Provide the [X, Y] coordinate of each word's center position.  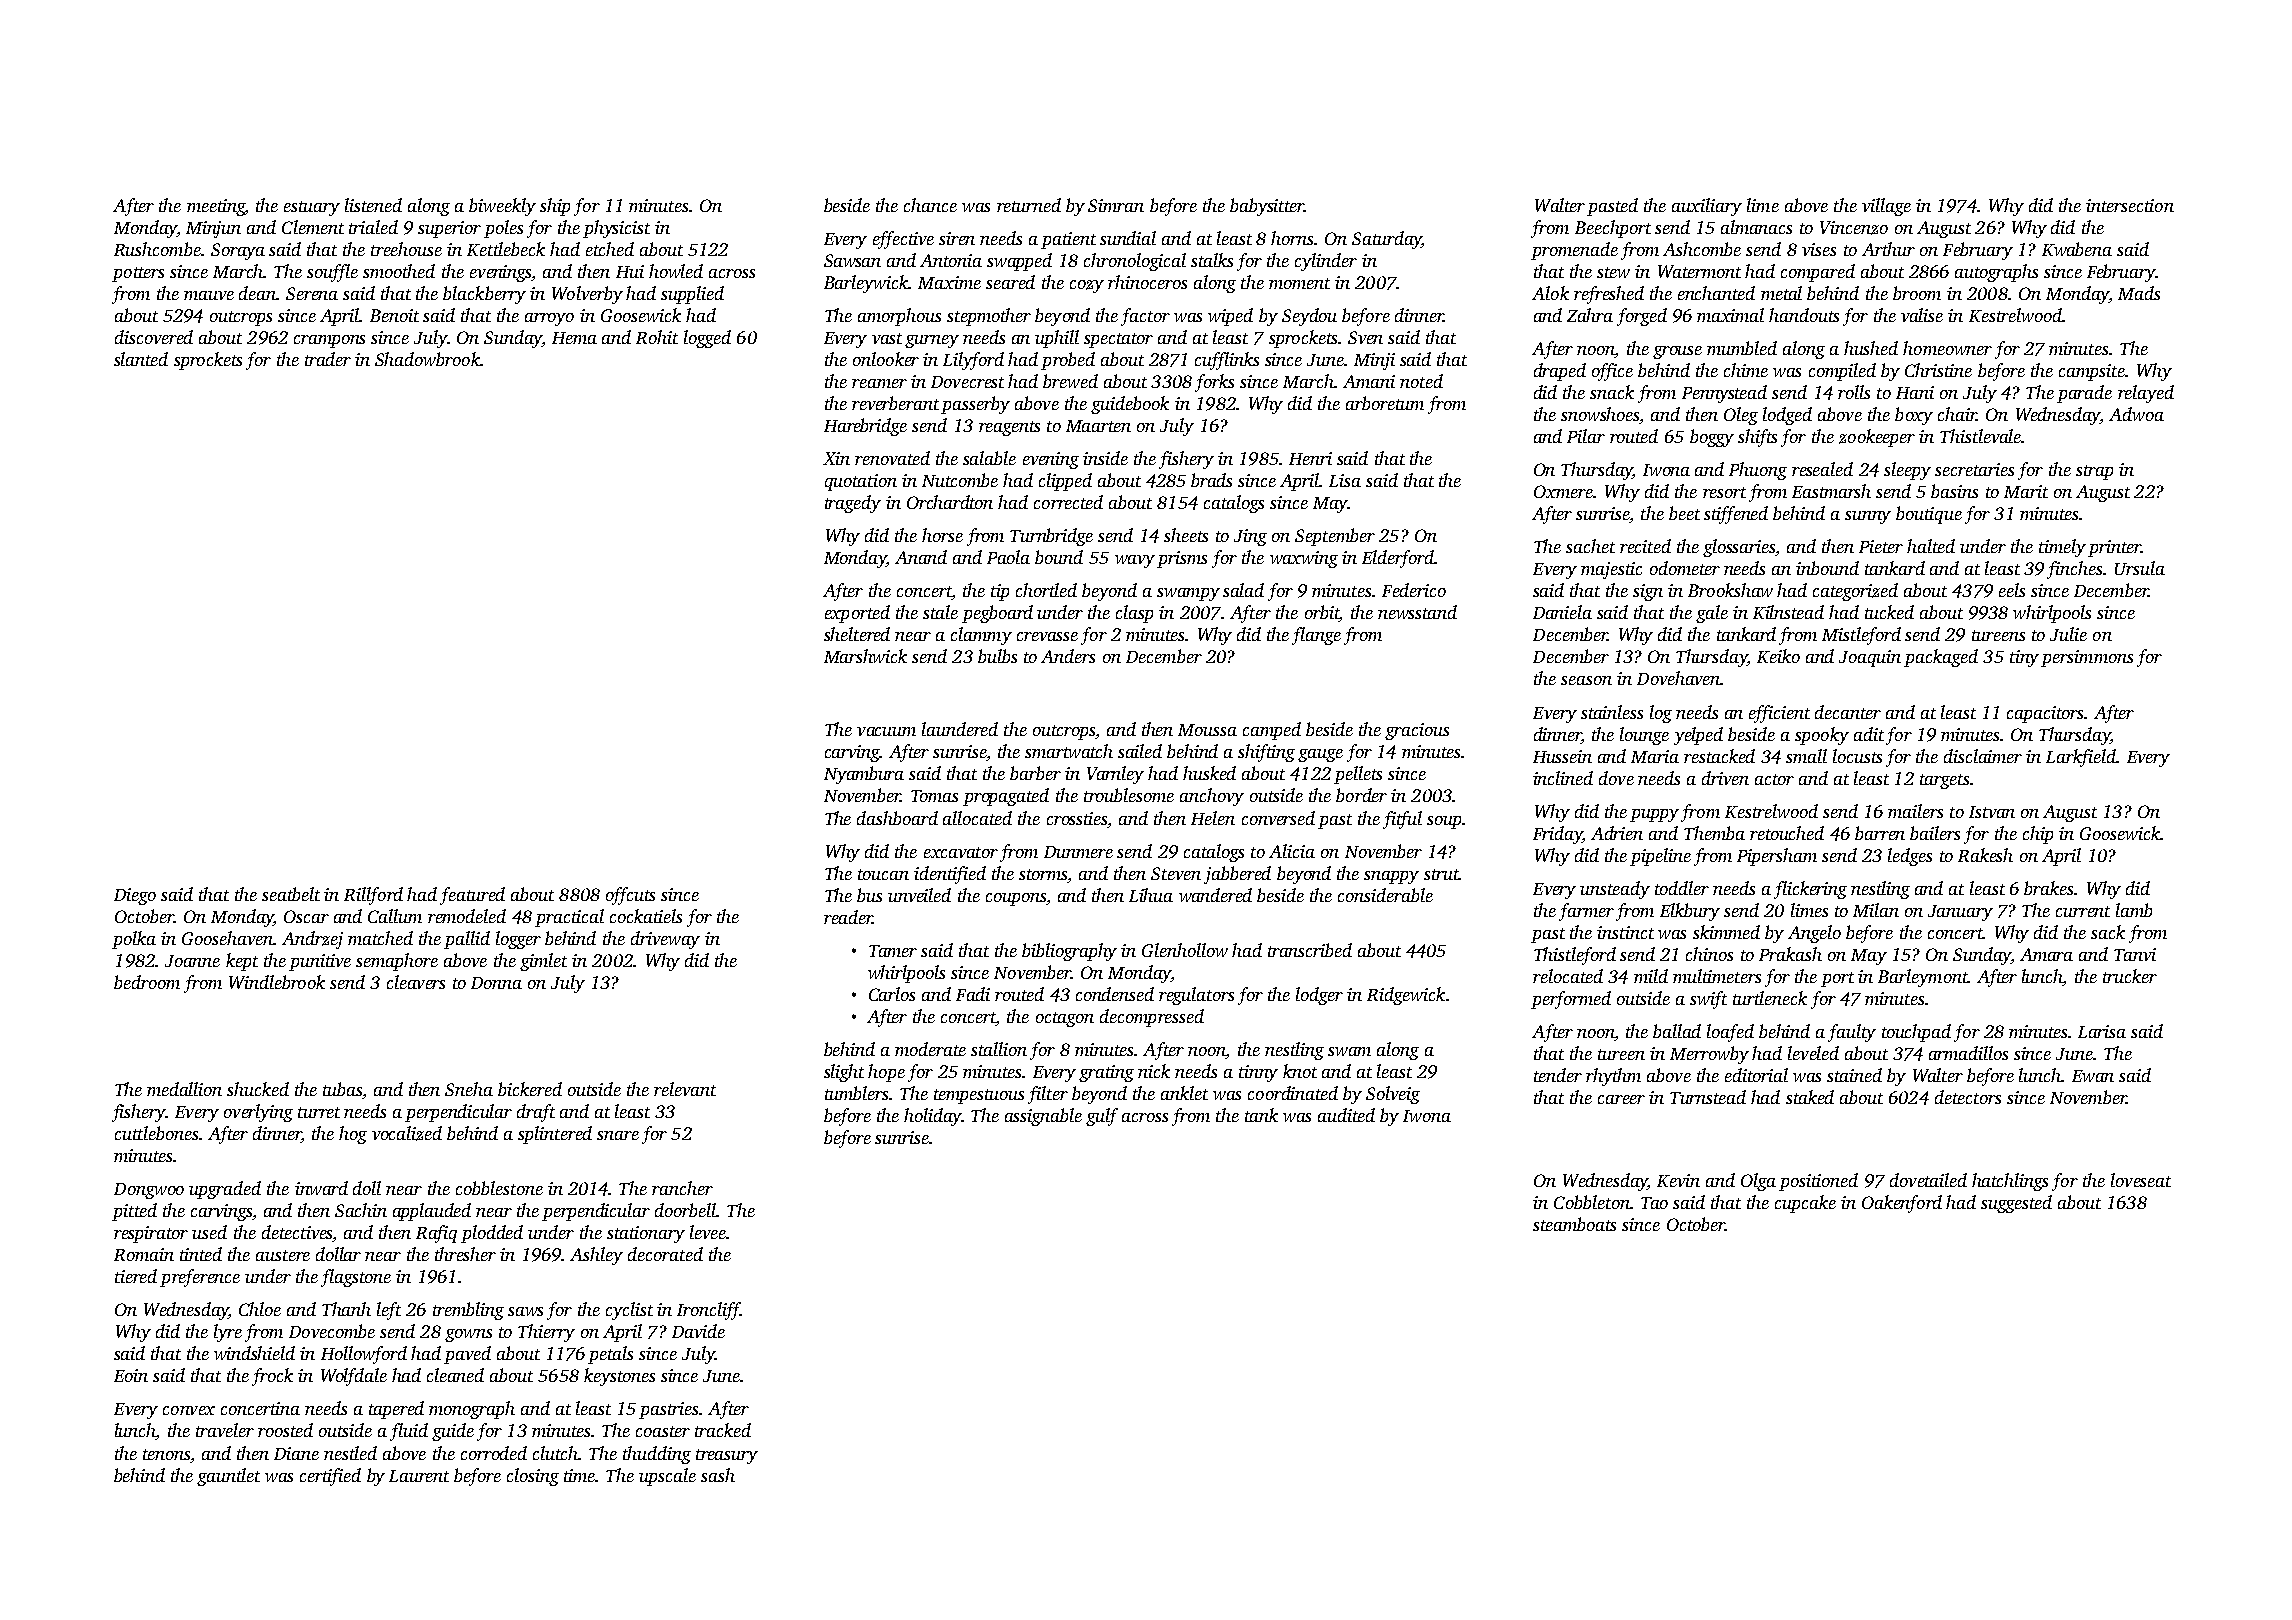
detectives [297, 1233]
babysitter [1267, 207]
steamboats [1574, 1224]
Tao [1654, 1203]
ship [555, 207]
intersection [2130, 205]
